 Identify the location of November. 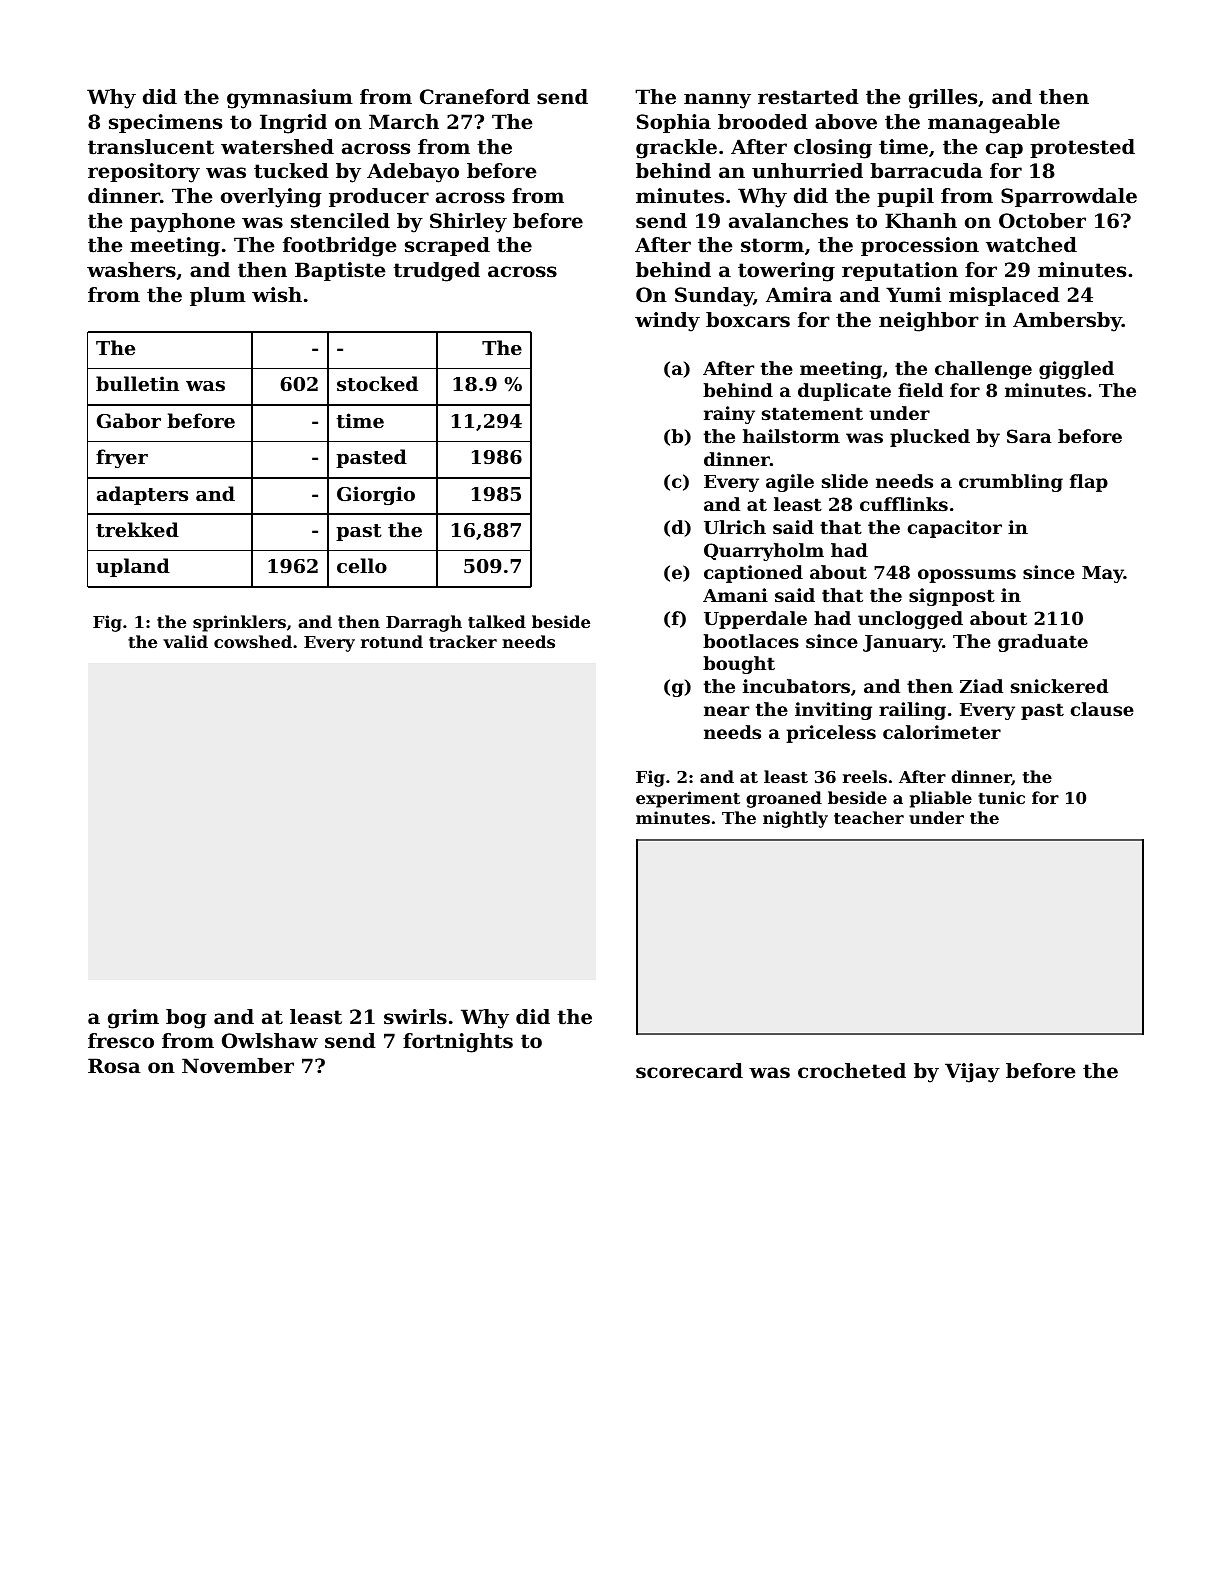
(238, 1066).
